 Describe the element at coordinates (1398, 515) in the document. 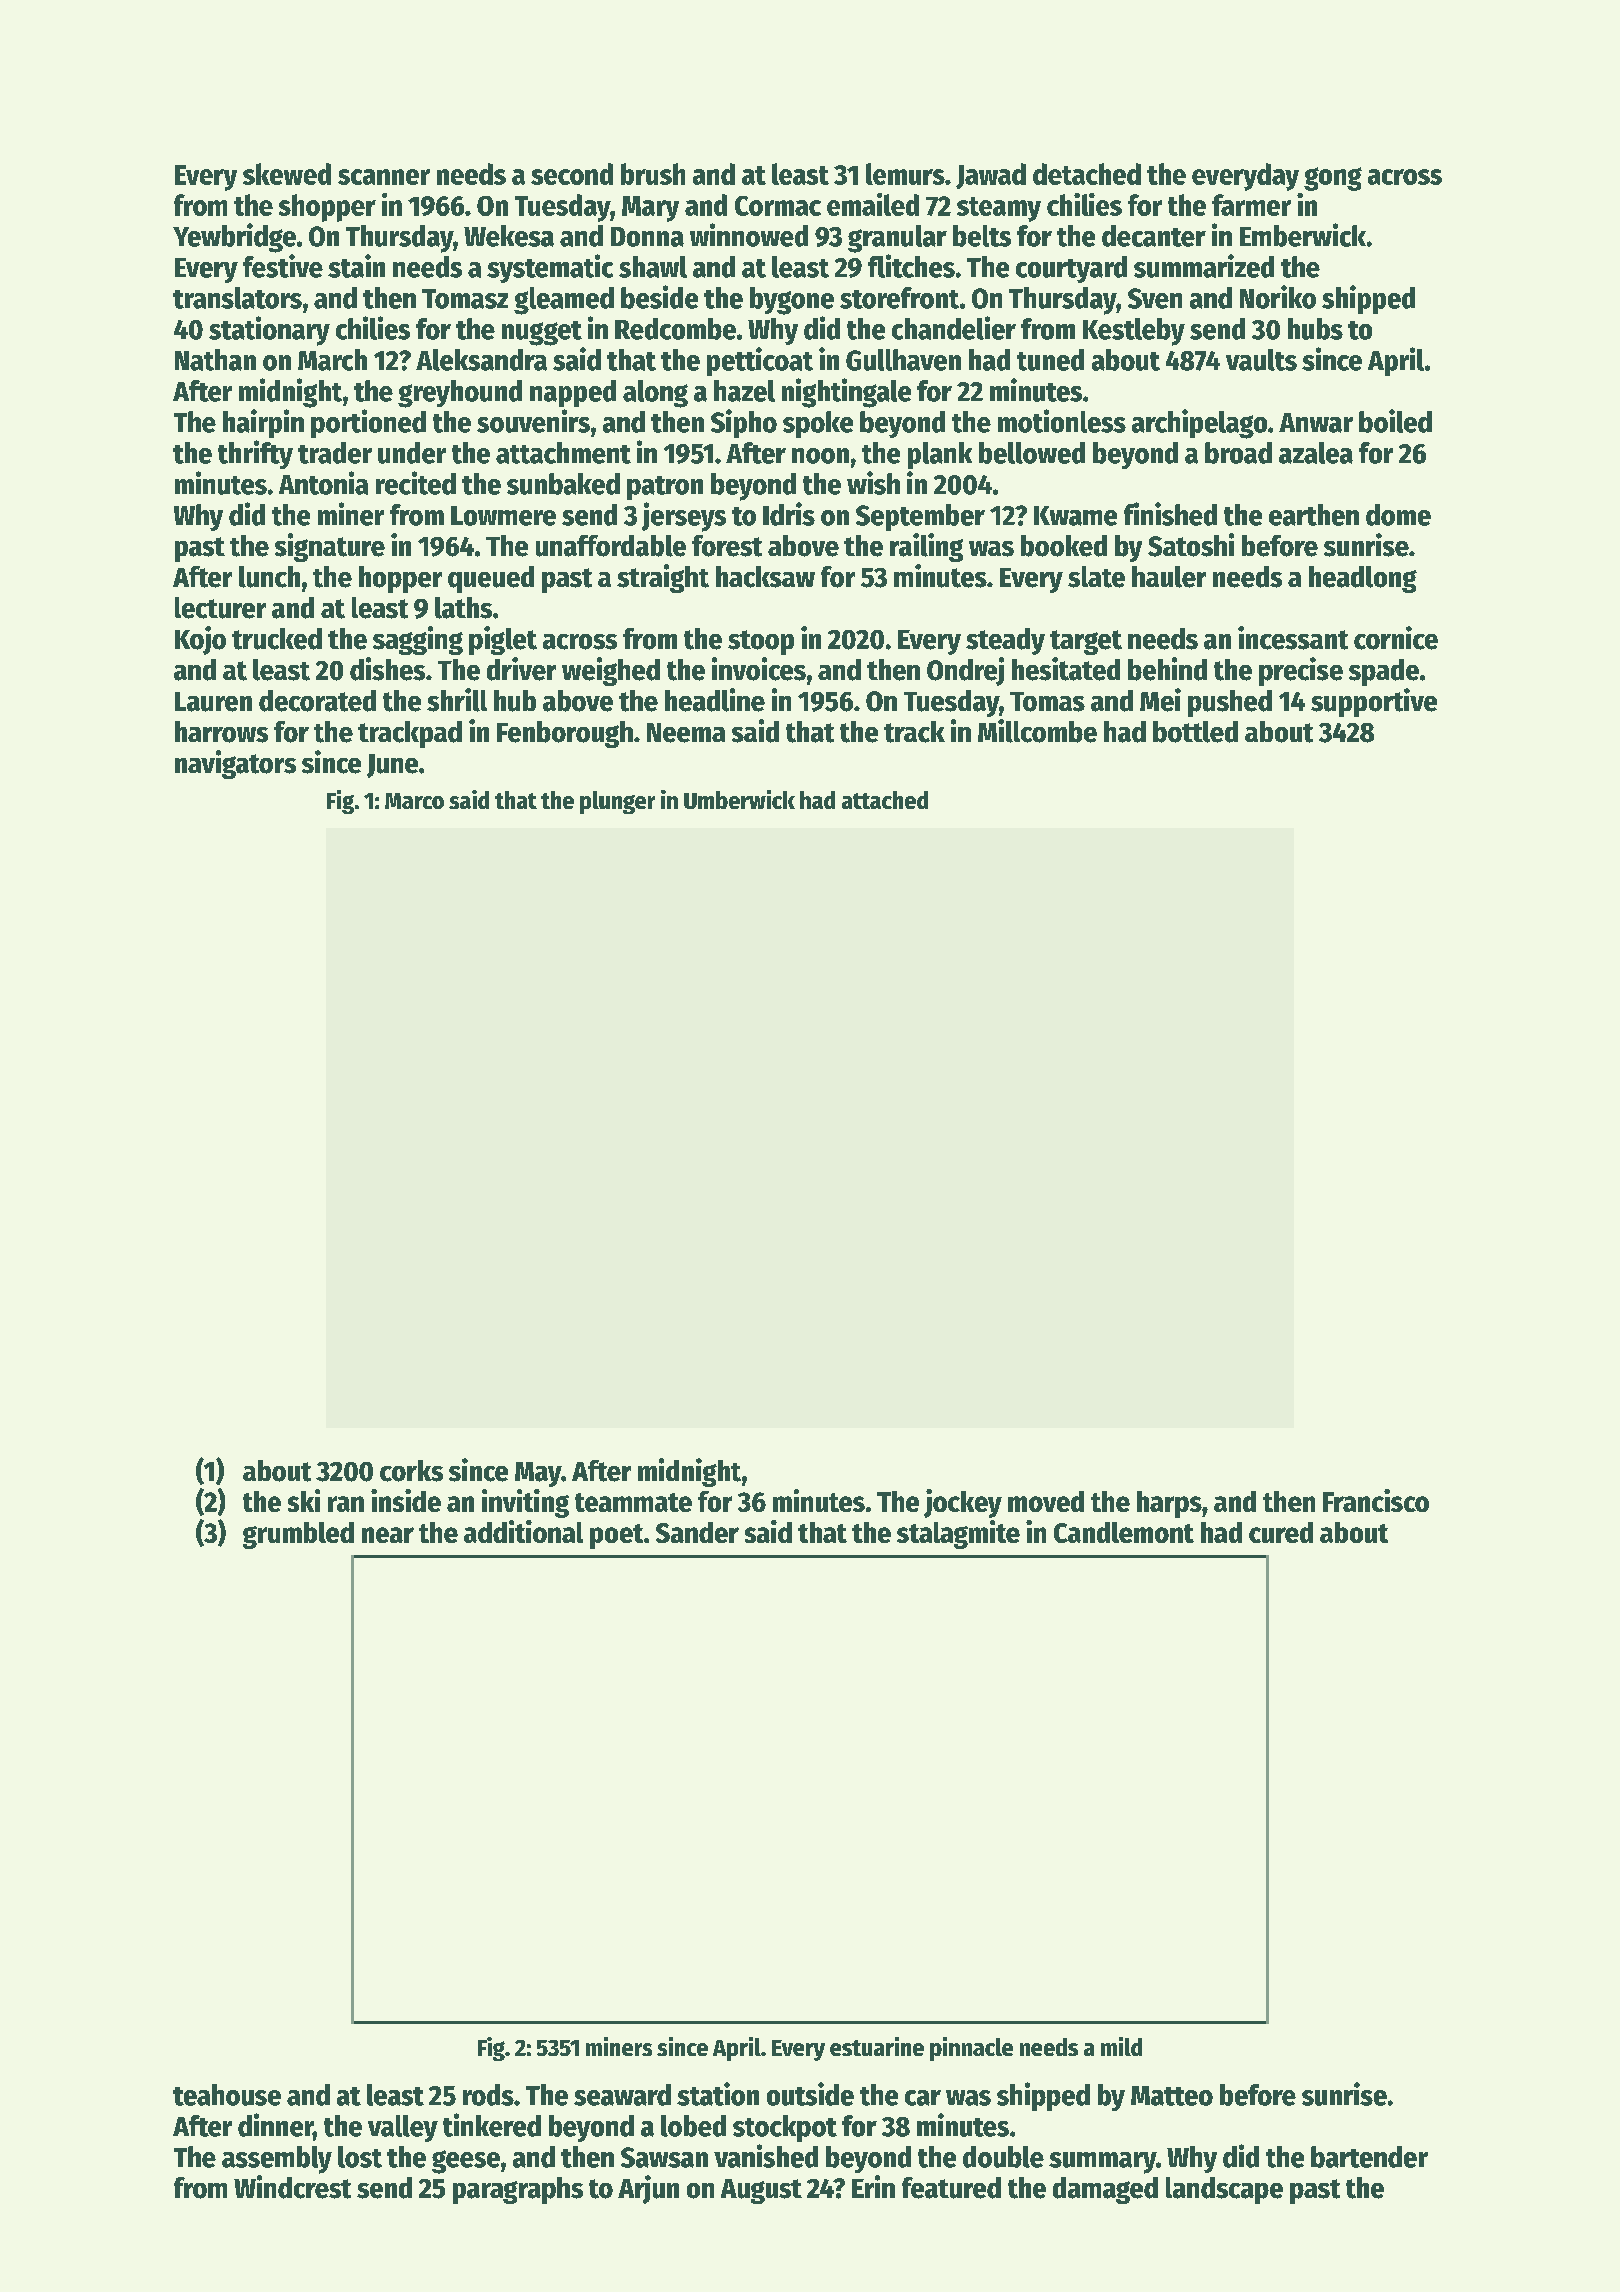

I see `dome` at that location.
